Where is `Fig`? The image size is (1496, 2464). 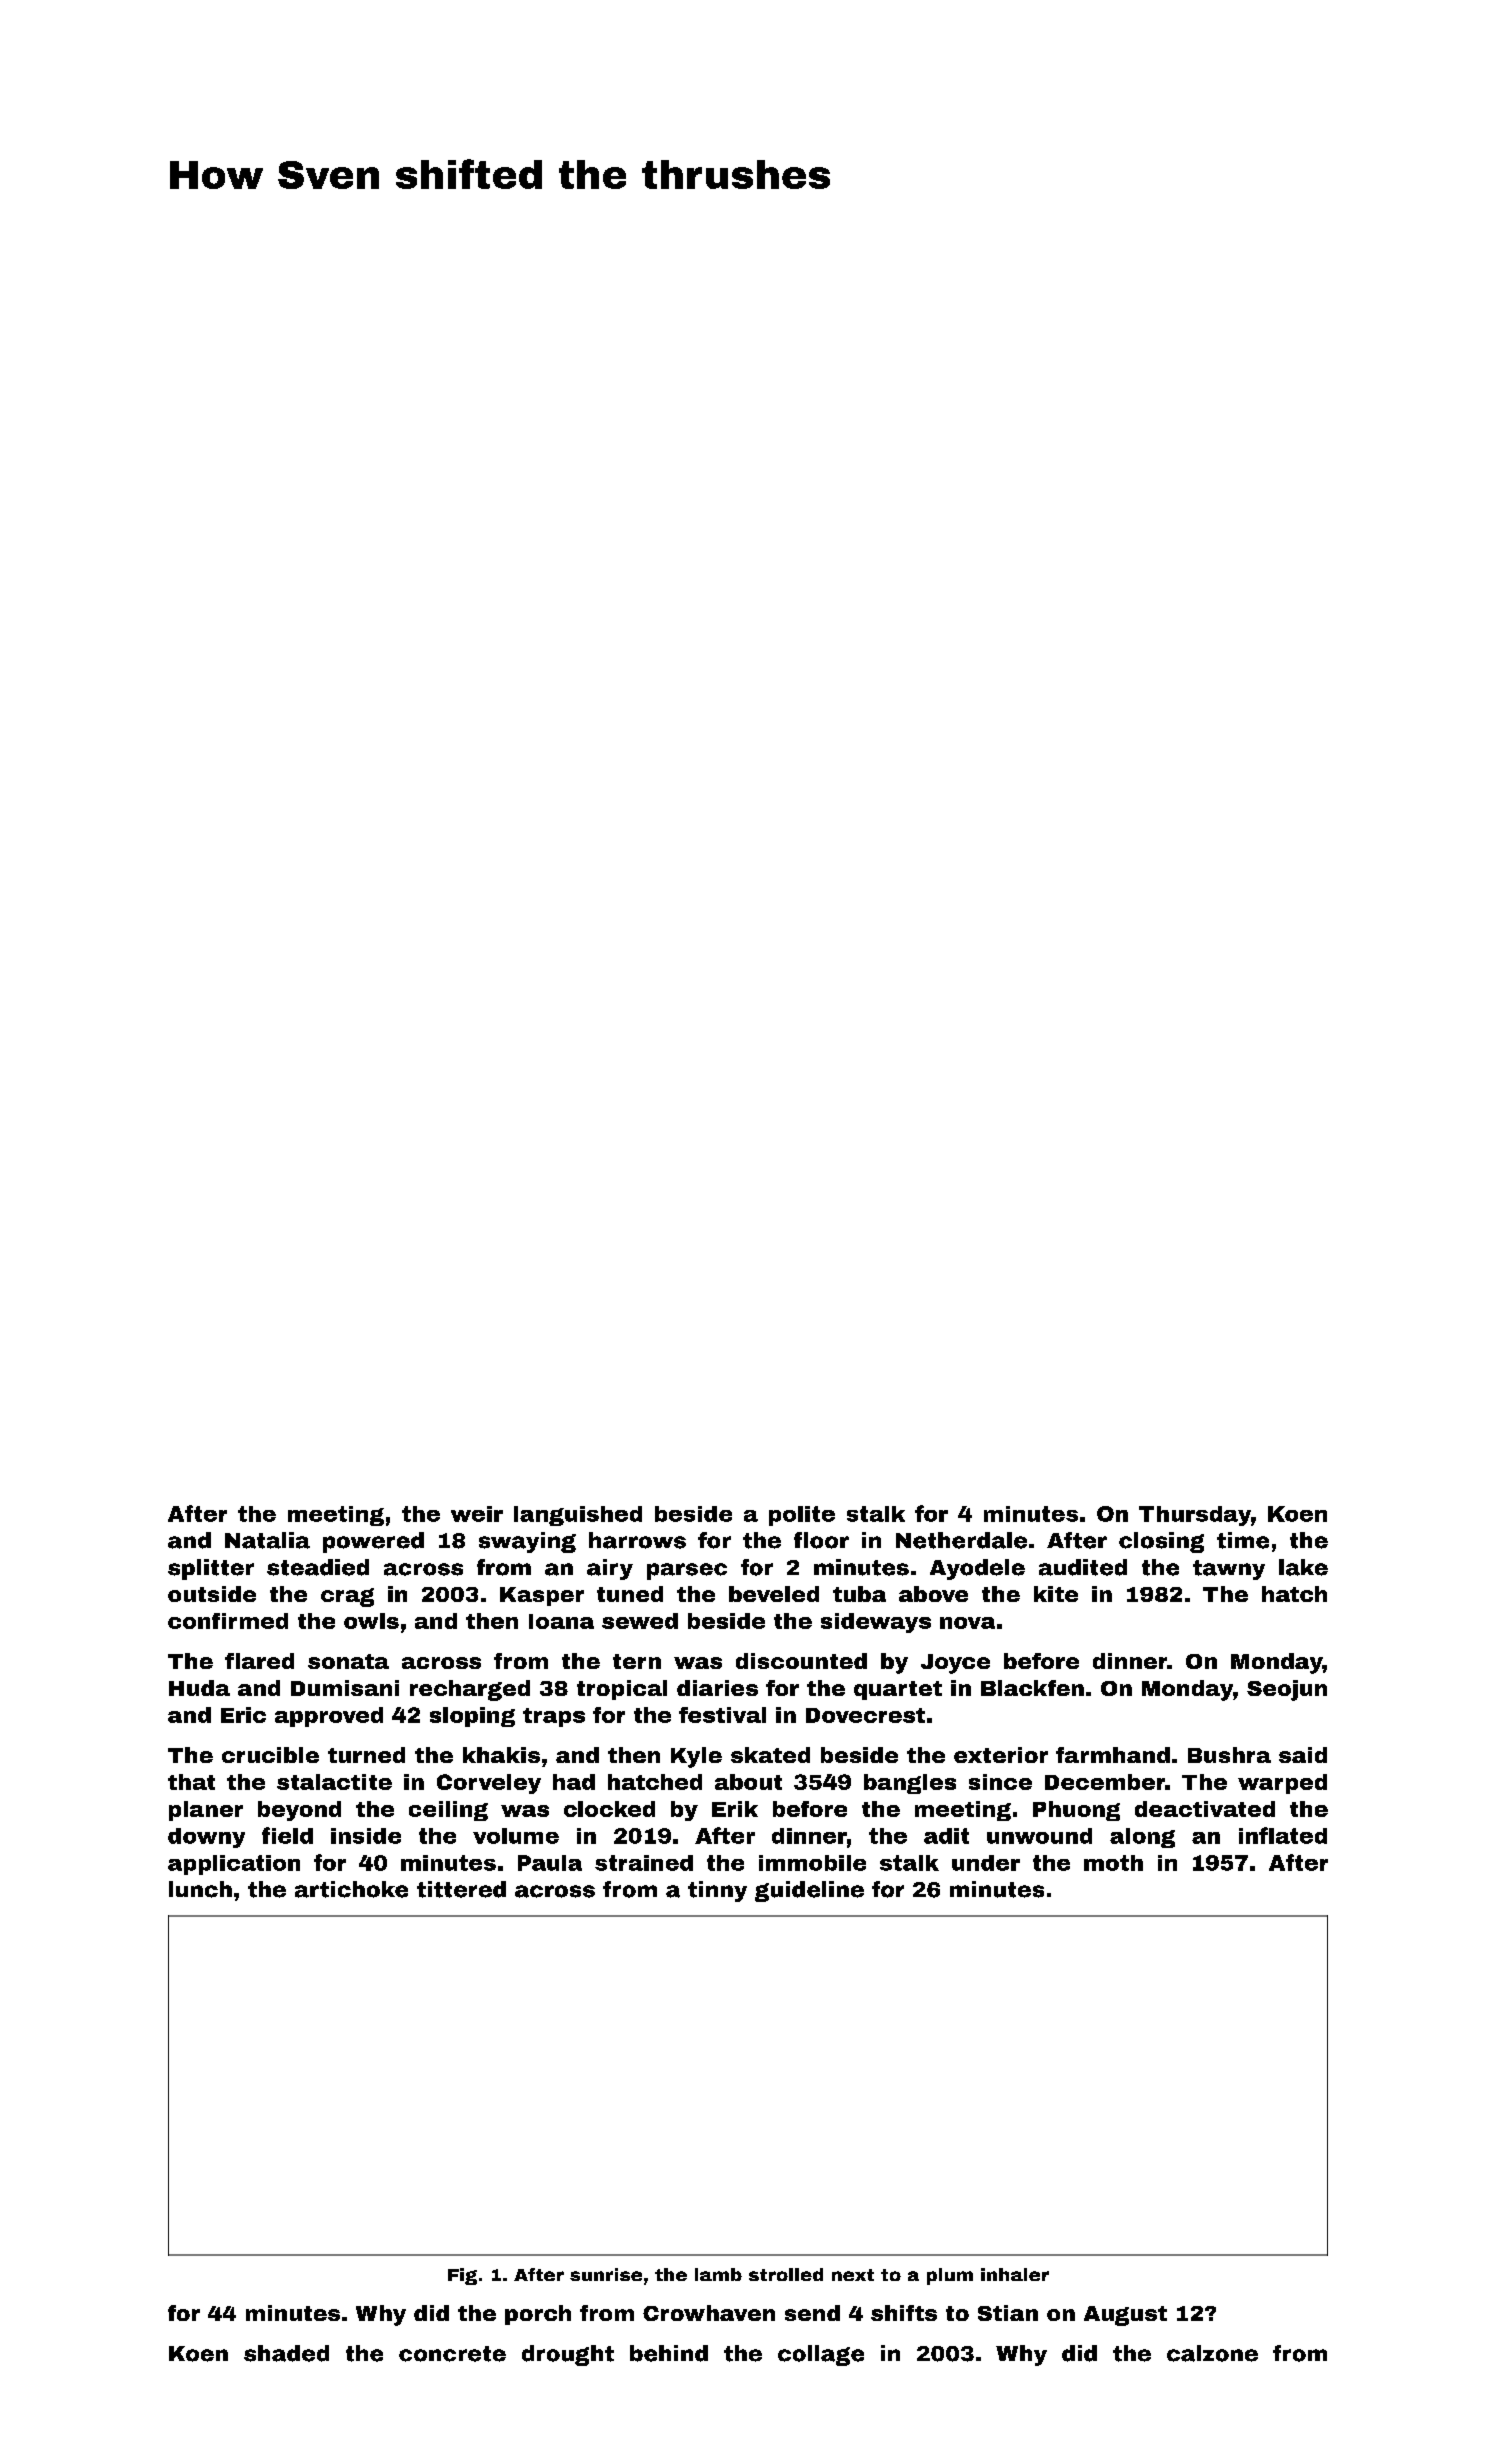
Fig is located at coordinates (462, 2276).
